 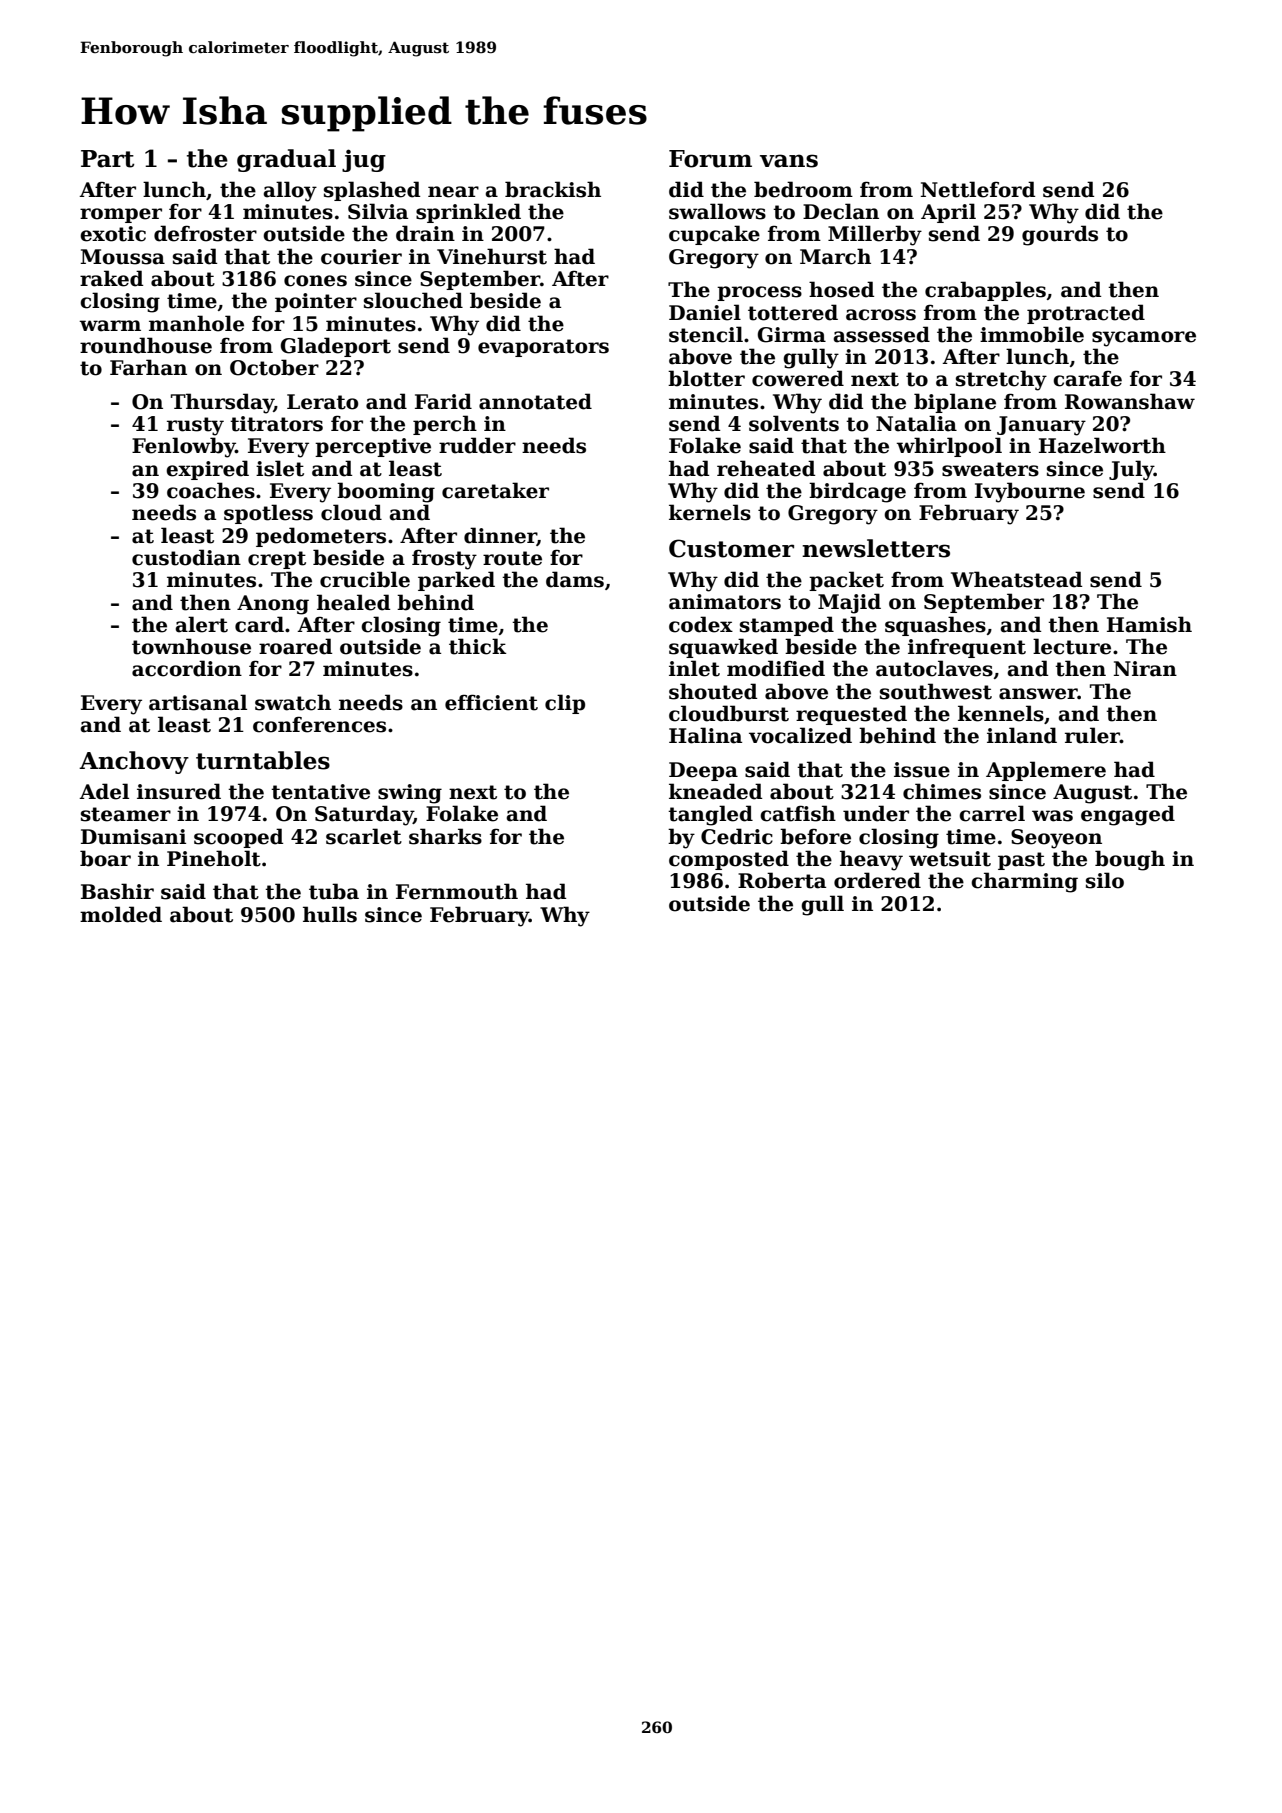 What do you see at coordinates (876, 813) in the screenshot?
I see `under` at bounding box center [876, 813].
